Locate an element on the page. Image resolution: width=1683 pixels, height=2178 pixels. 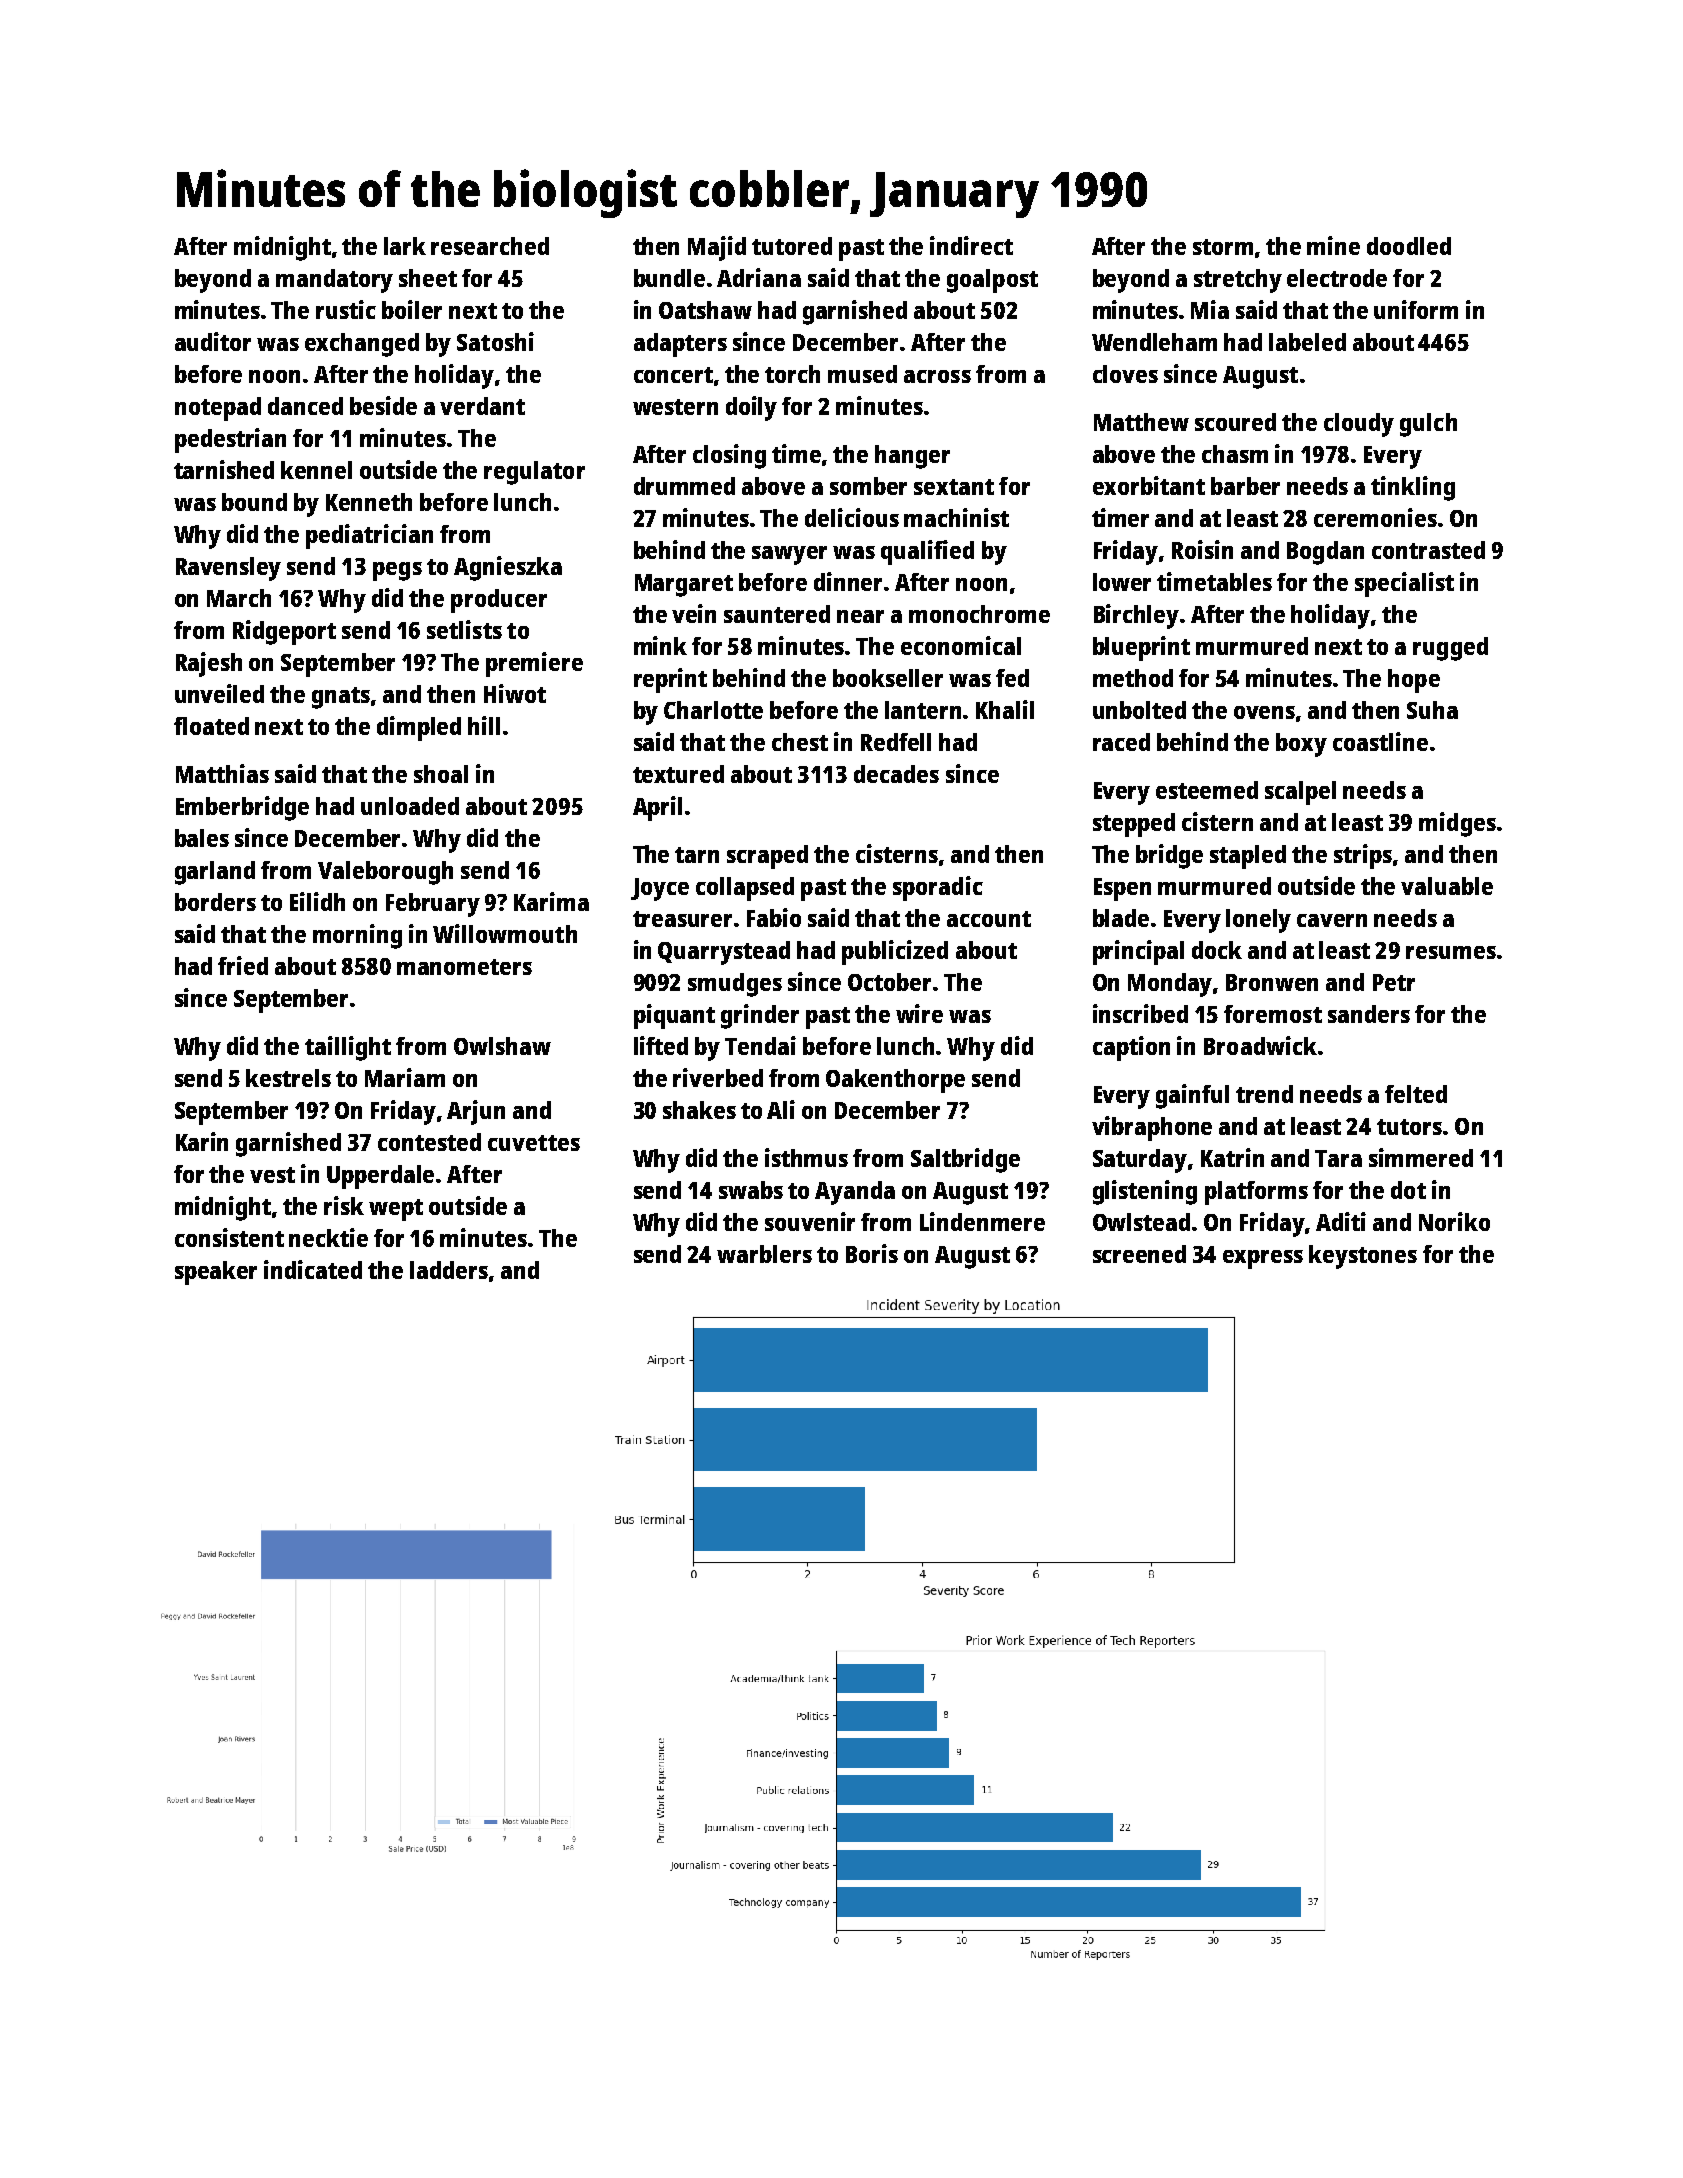
mine is located at coordinates (1333, 245).
